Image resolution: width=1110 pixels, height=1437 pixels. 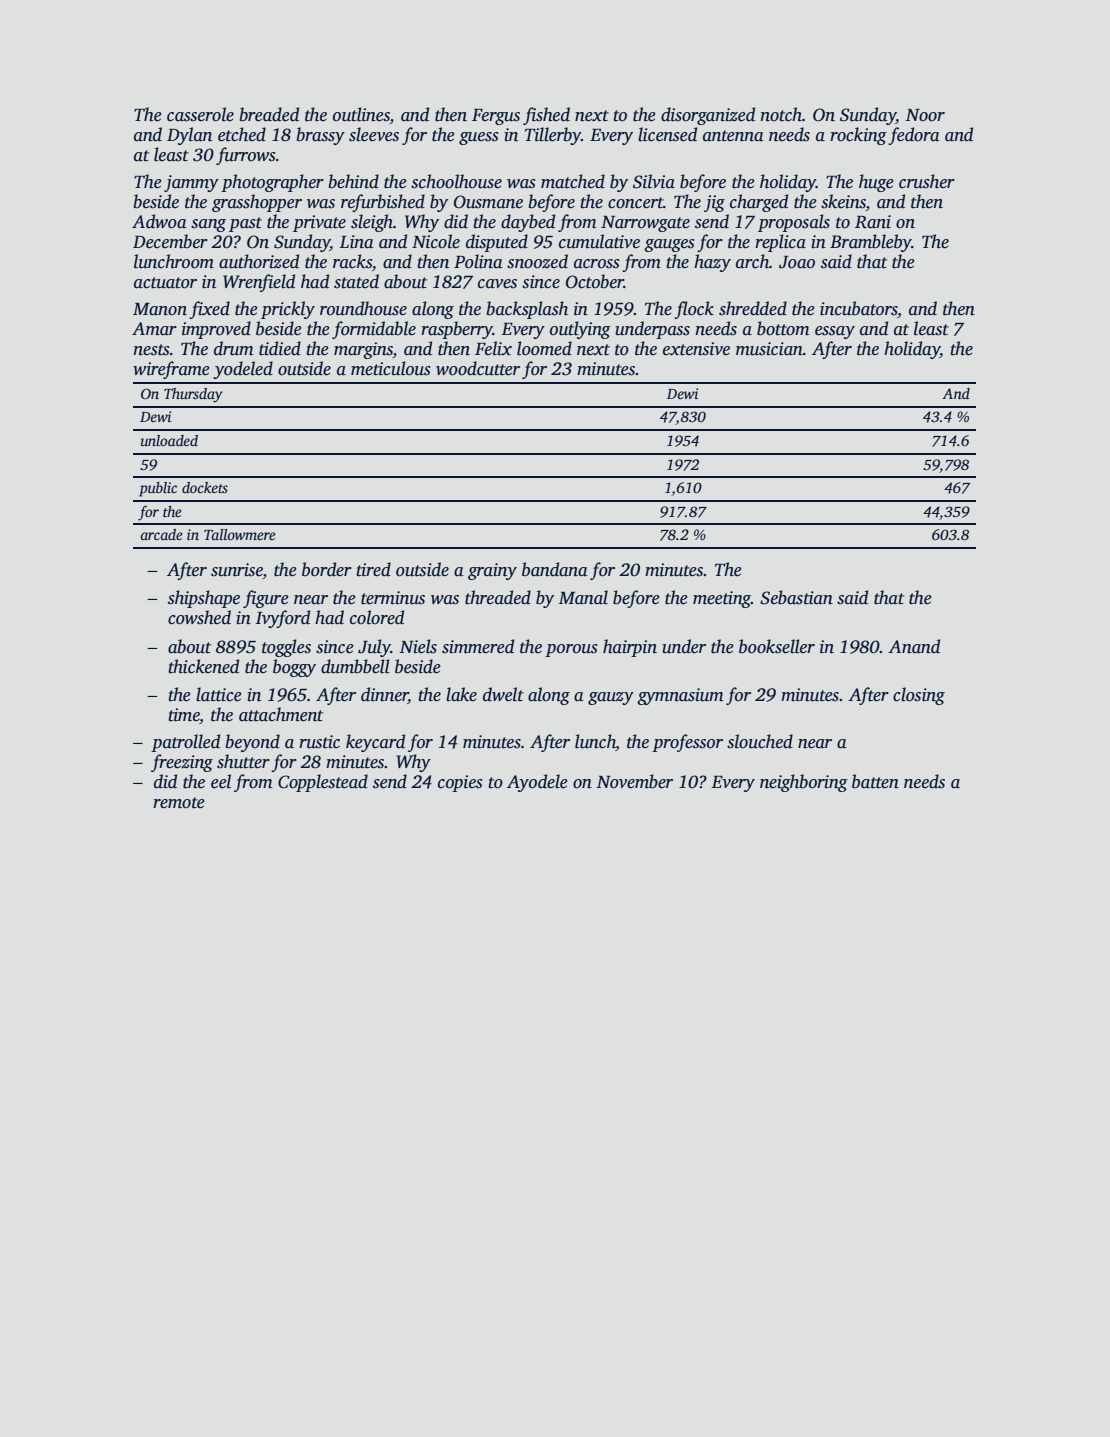 I want to click on November, so click(x=634, y=781).
